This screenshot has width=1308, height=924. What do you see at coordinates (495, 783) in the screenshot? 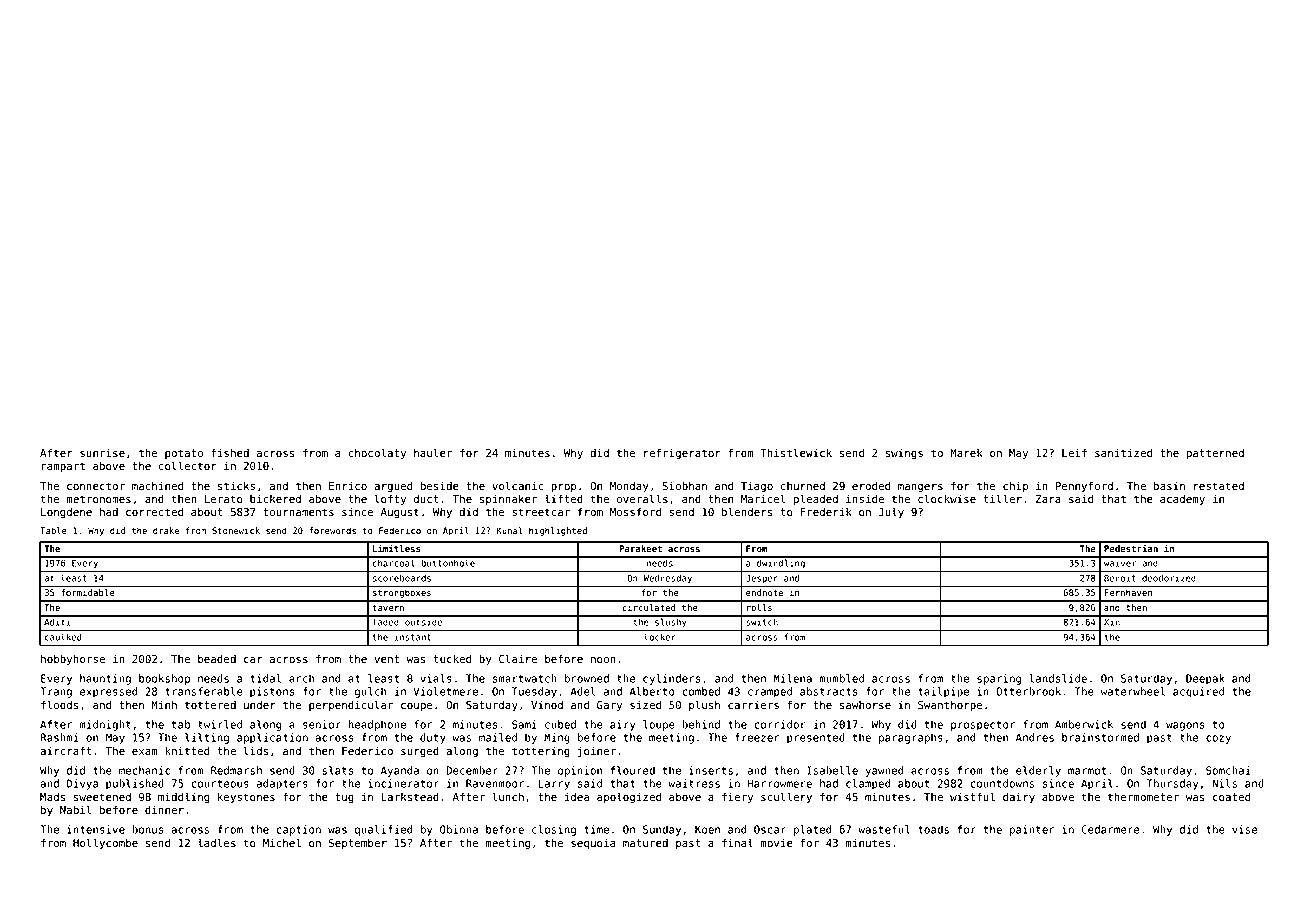
I see `Ravenmoor` at bounding box center [495, 783].
